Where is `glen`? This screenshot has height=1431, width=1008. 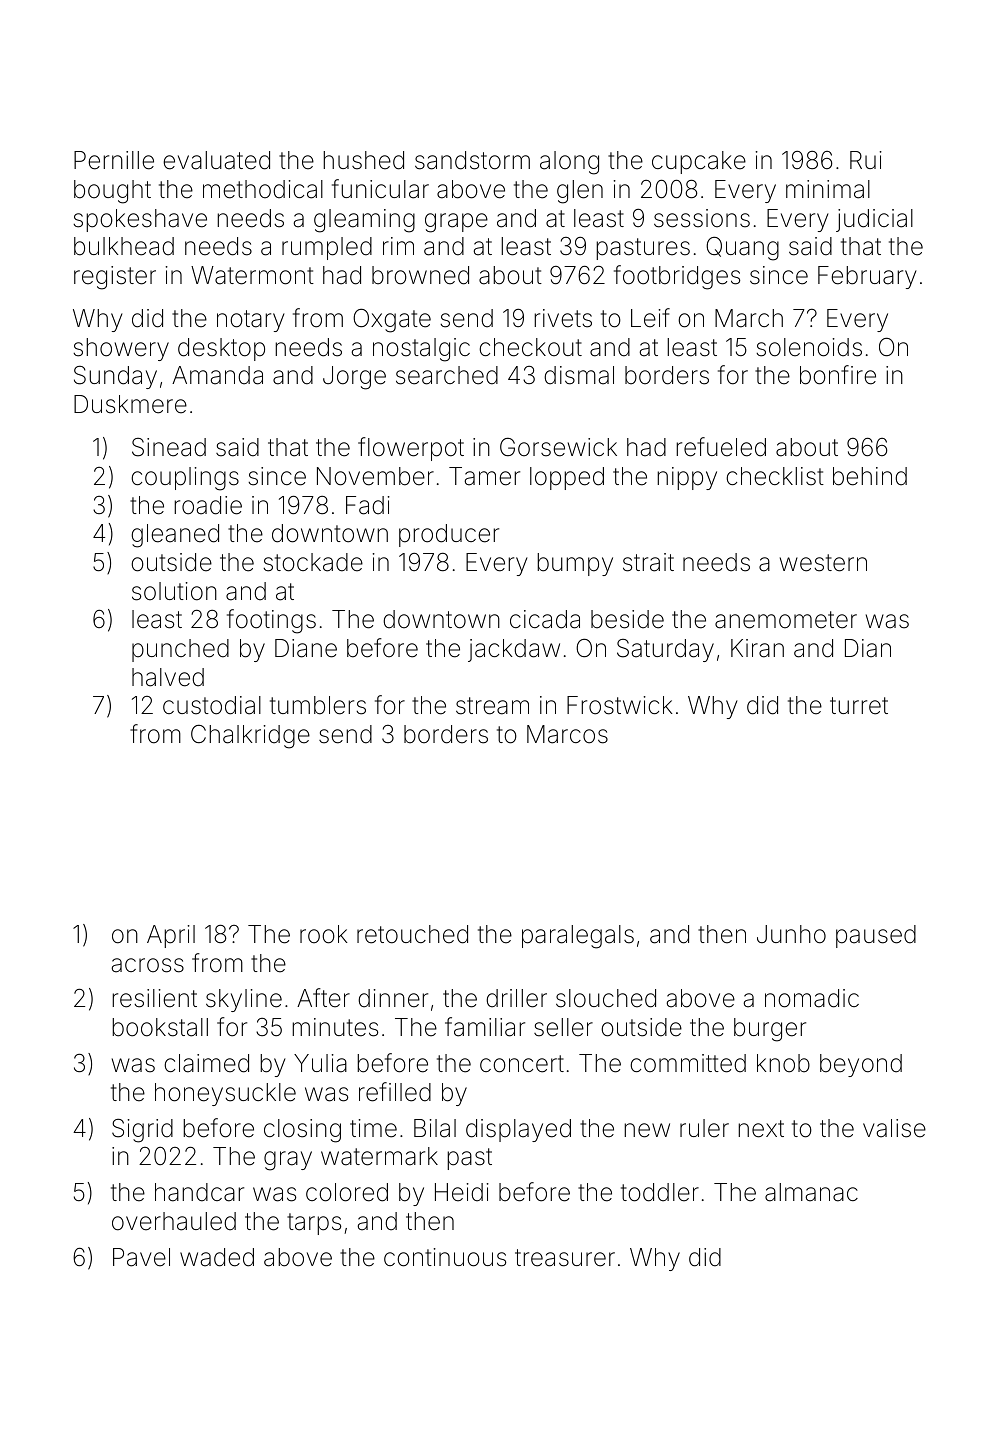
glen is located at coordinates (580, 192).
